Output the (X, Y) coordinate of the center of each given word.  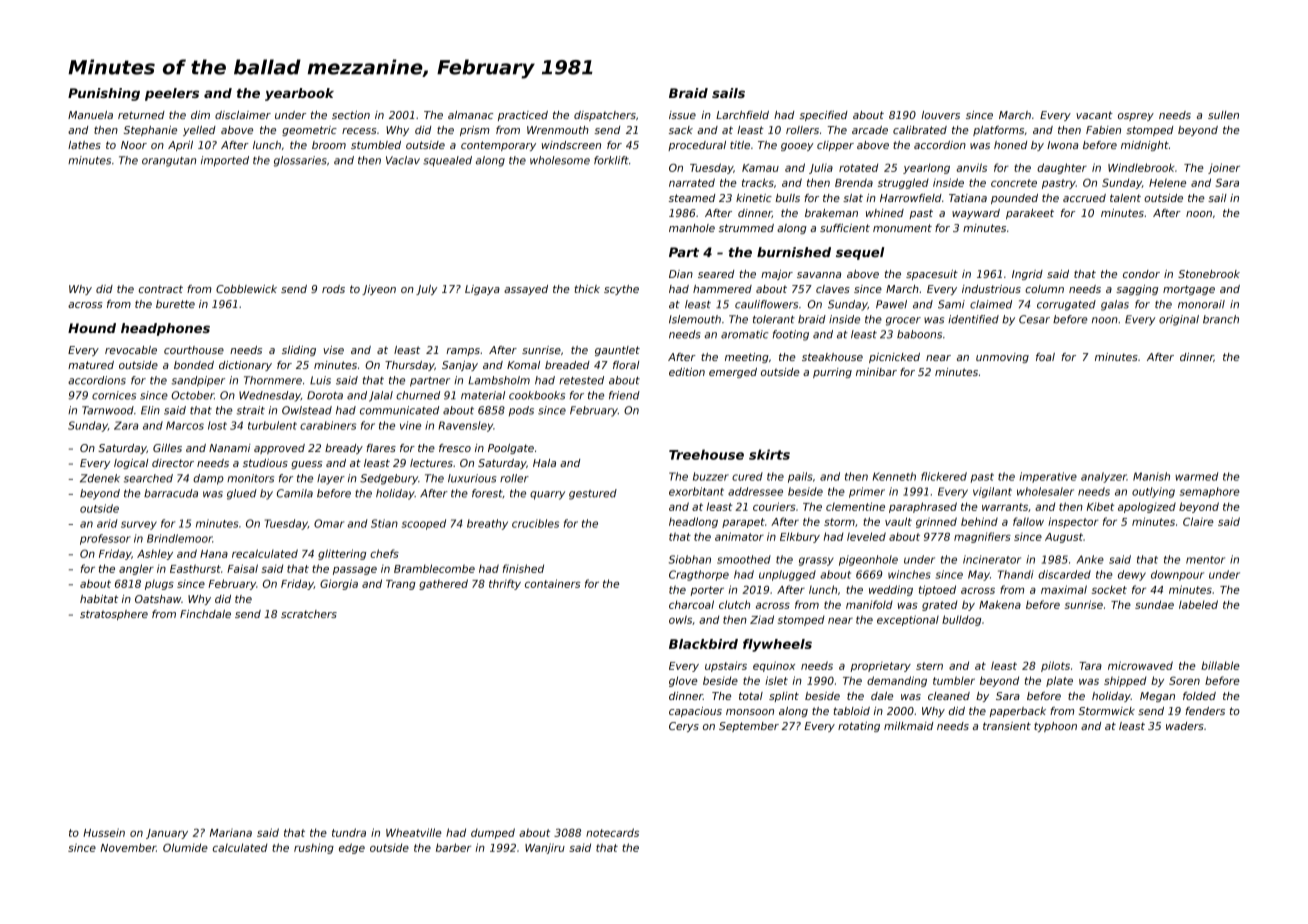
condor (1141, 274)
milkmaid (908, 726)
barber (453, 847)
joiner (1224, 168)
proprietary (880, 667)
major (777, 275)
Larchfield (742, 115)
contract (161, 289)
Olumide (185, 847)
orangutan (169, 162)
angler (136, 569)
